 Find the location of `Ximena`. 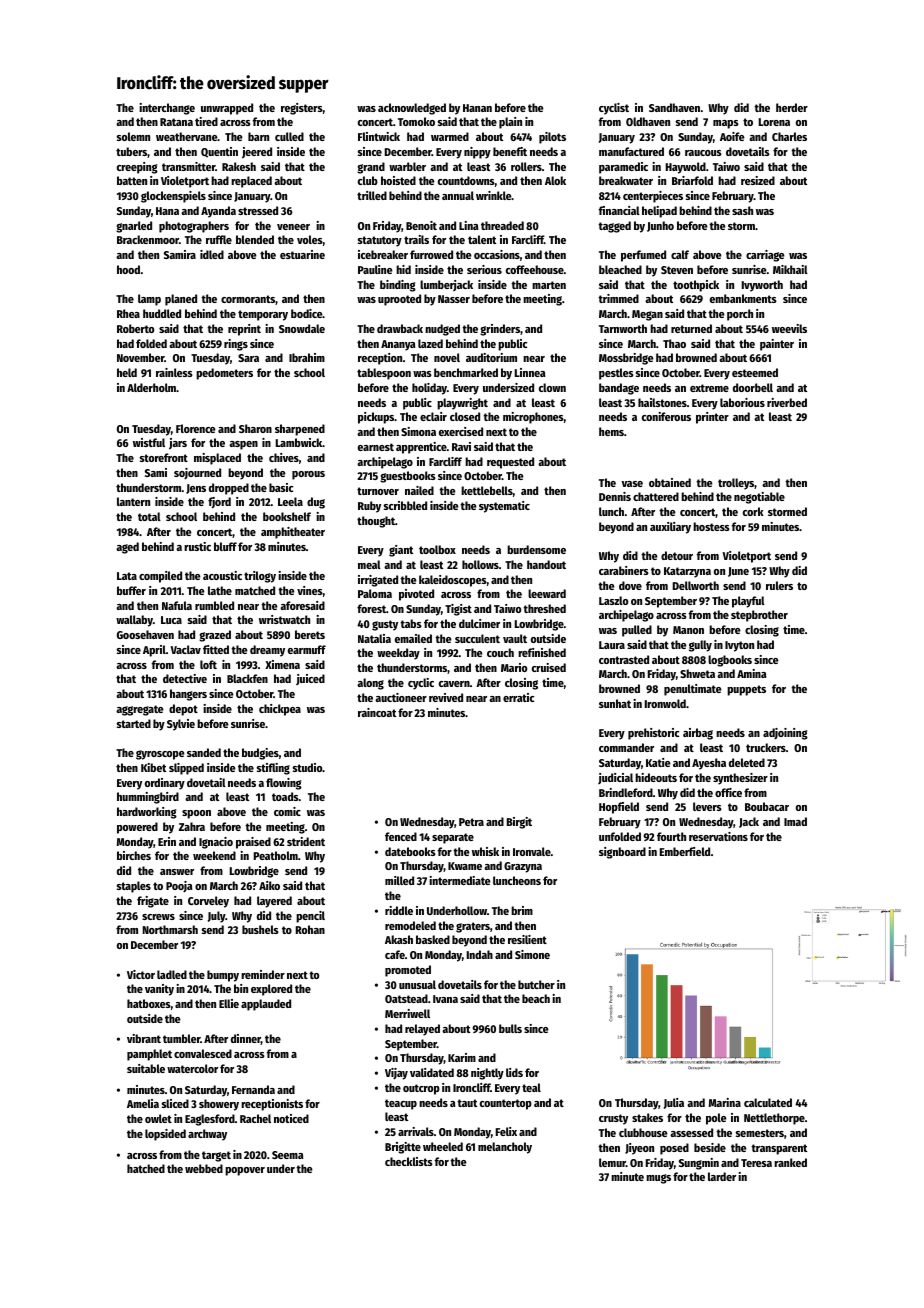

Ximena is located at coordinates (282, 664).
